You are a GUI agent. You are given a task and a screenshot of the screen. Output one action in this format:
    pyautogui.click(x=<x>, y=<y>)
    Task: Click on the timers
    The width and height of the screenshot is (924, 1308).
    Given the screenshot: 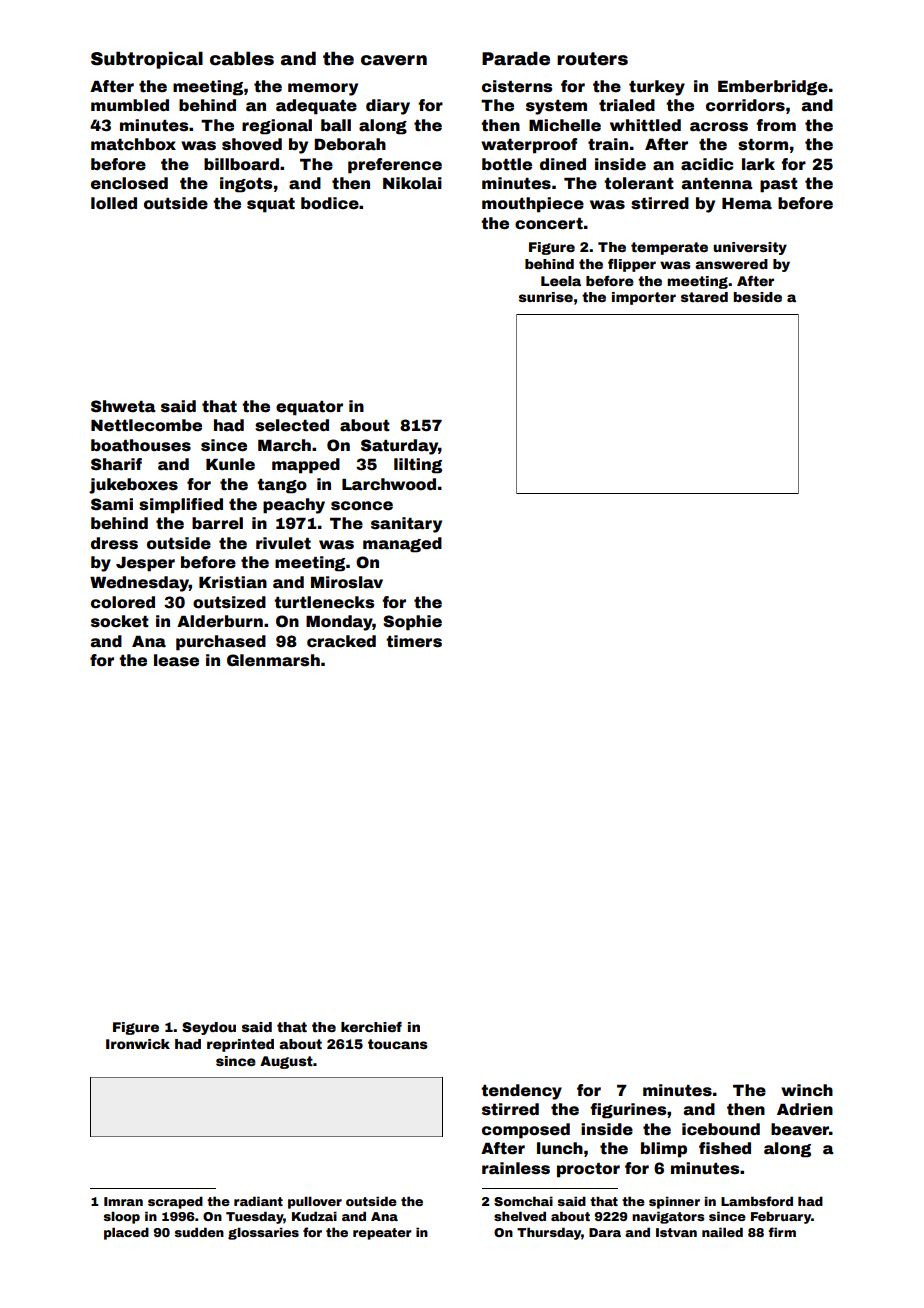 What is the action you would take?
    pyautogui.click(x=414, y=641)
